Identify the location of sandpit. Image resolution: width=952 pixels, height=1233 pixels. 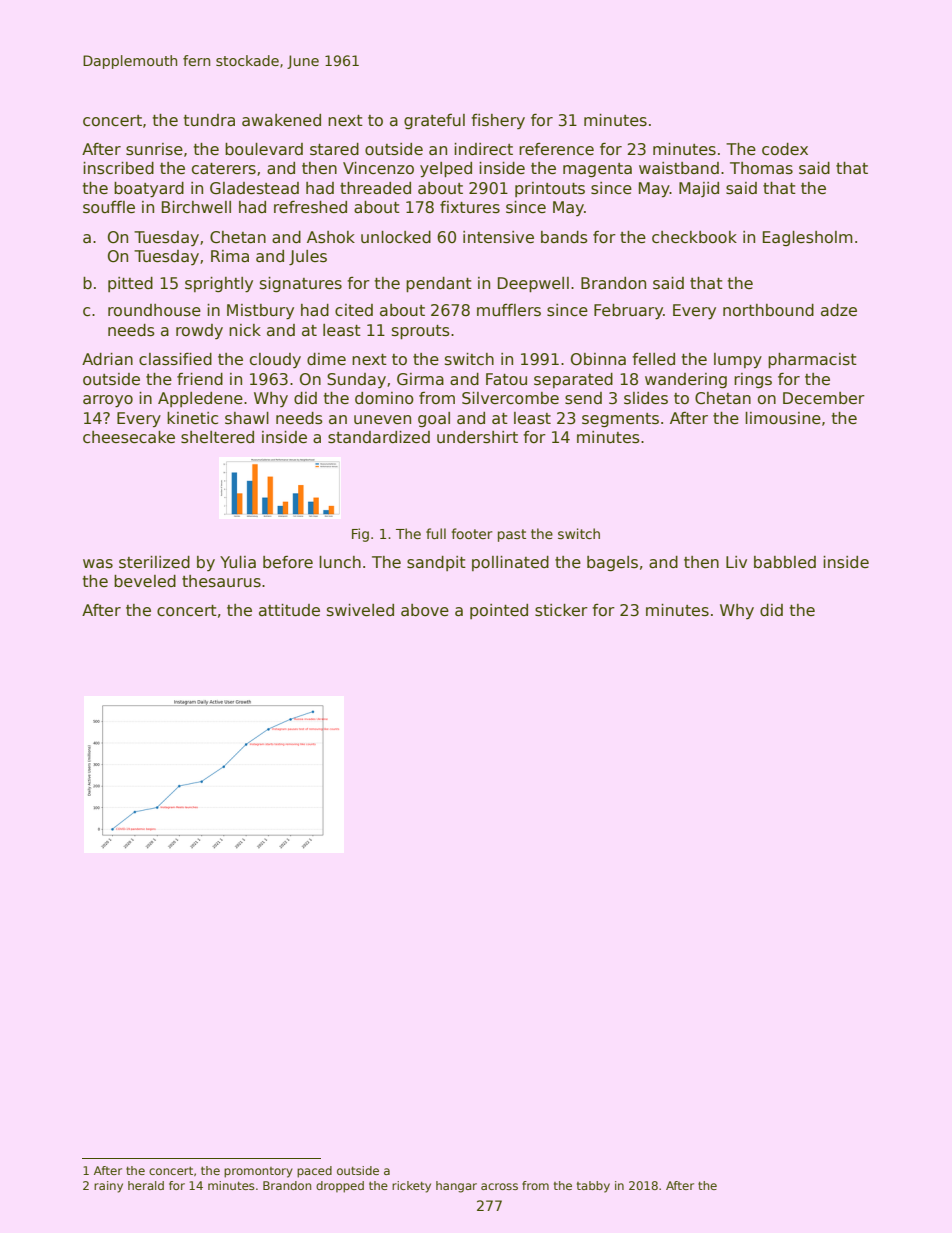
(436, 563).
